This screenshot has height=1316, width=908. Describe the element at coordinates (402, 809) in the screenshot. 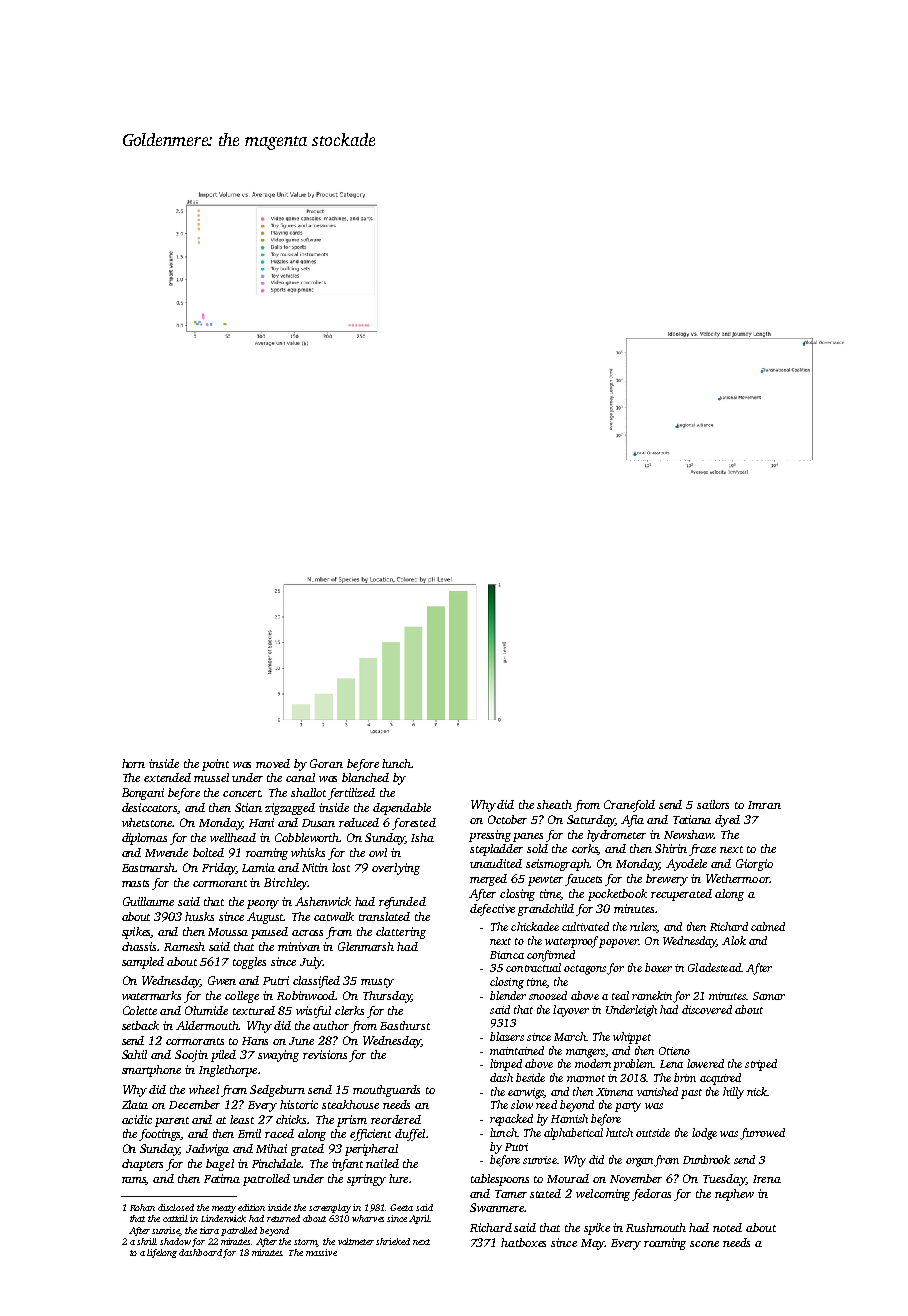

I see `dependable` at that location.
